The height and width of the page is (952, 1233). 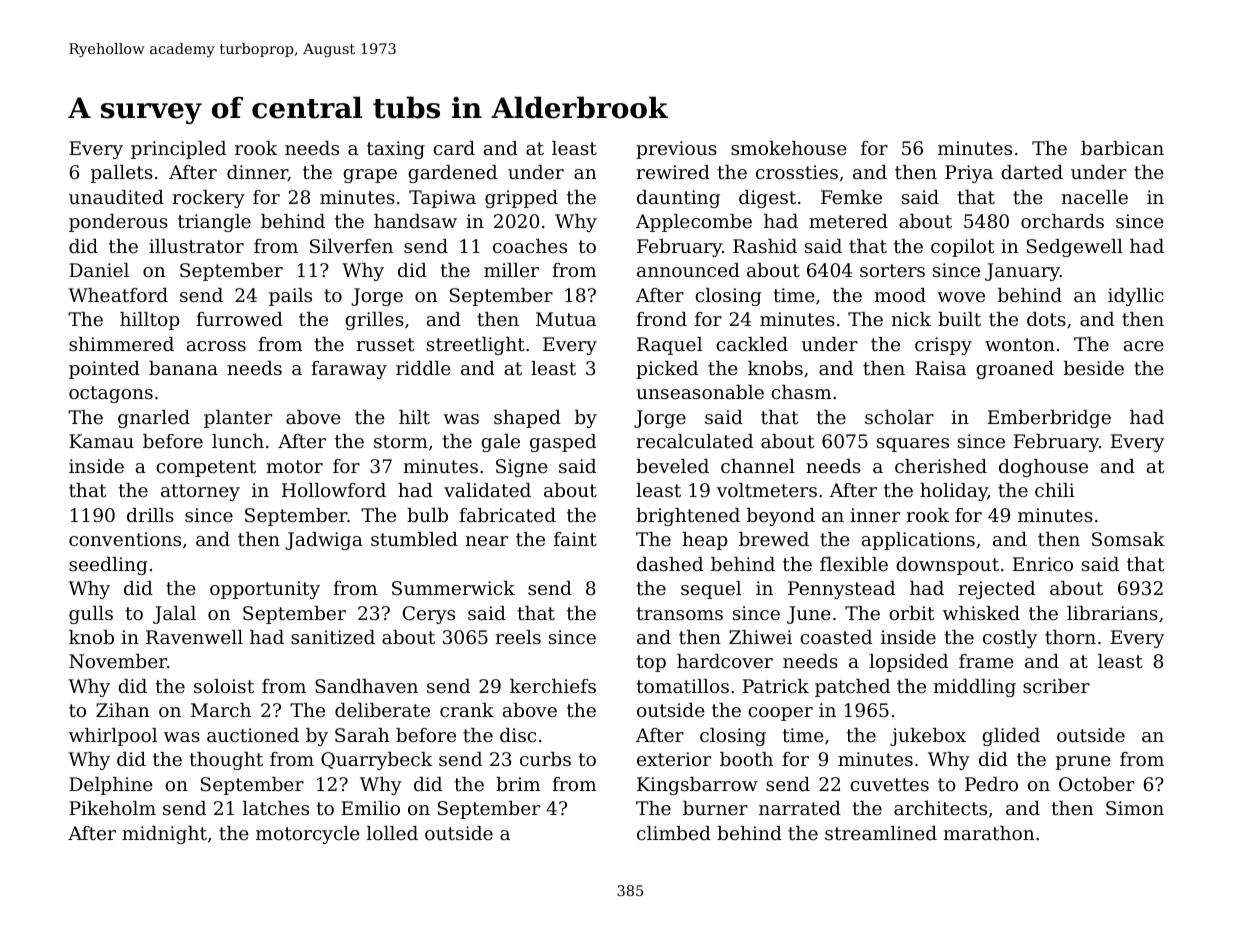 I want to click on attorney, so click(x=200, y=492).
